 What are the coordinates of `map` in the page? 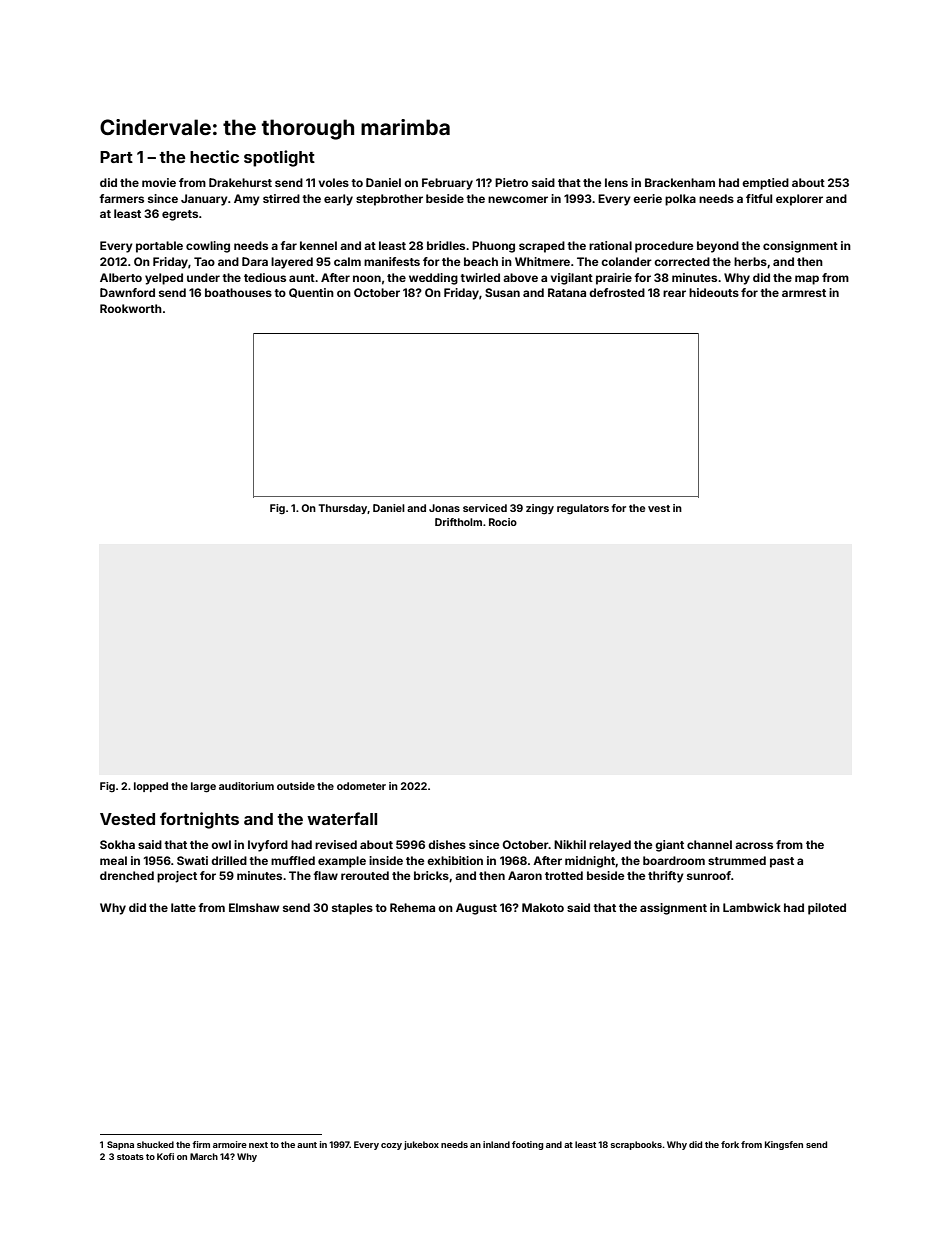 It's located at (807, 280).
